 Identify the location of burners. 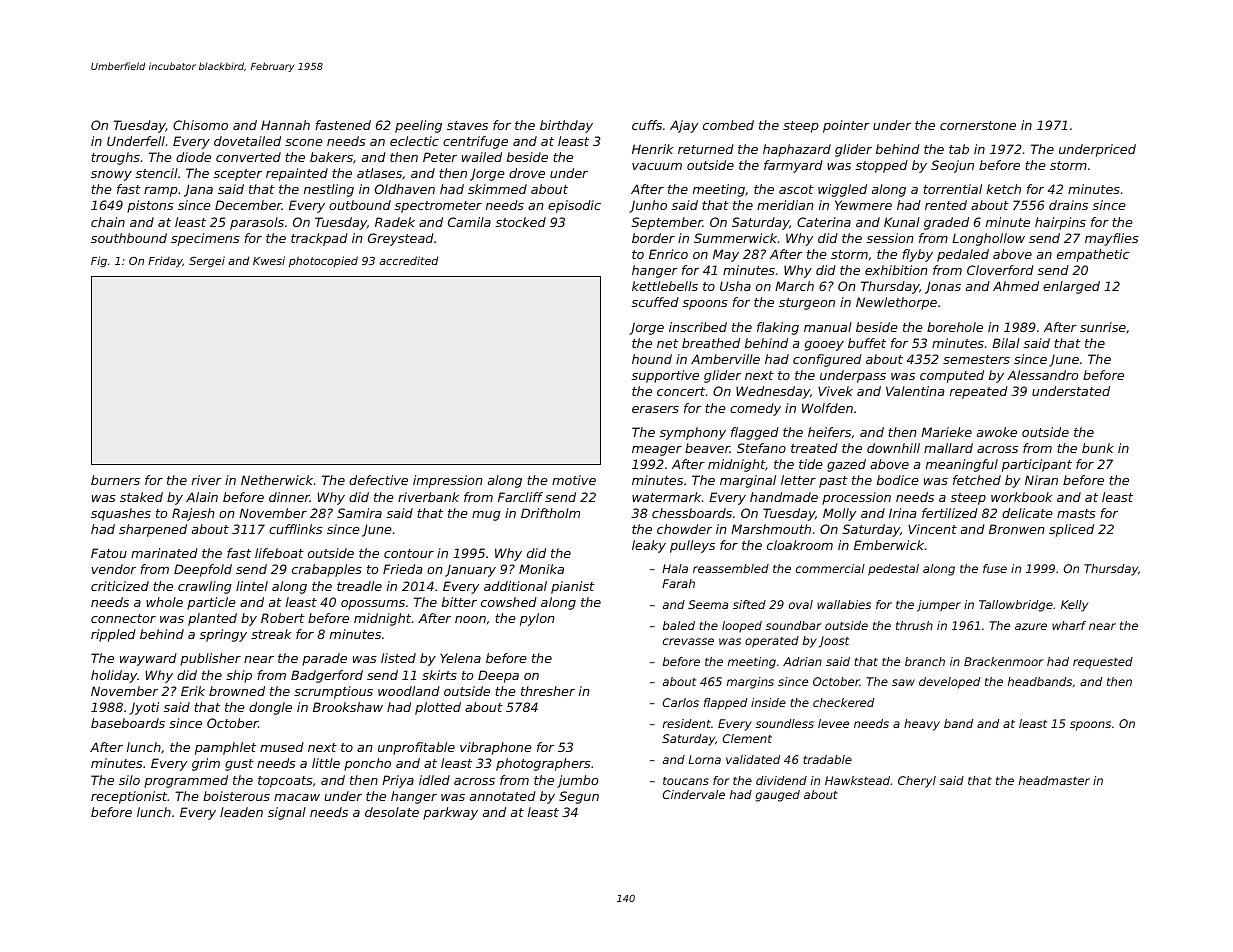
(115, 480).
